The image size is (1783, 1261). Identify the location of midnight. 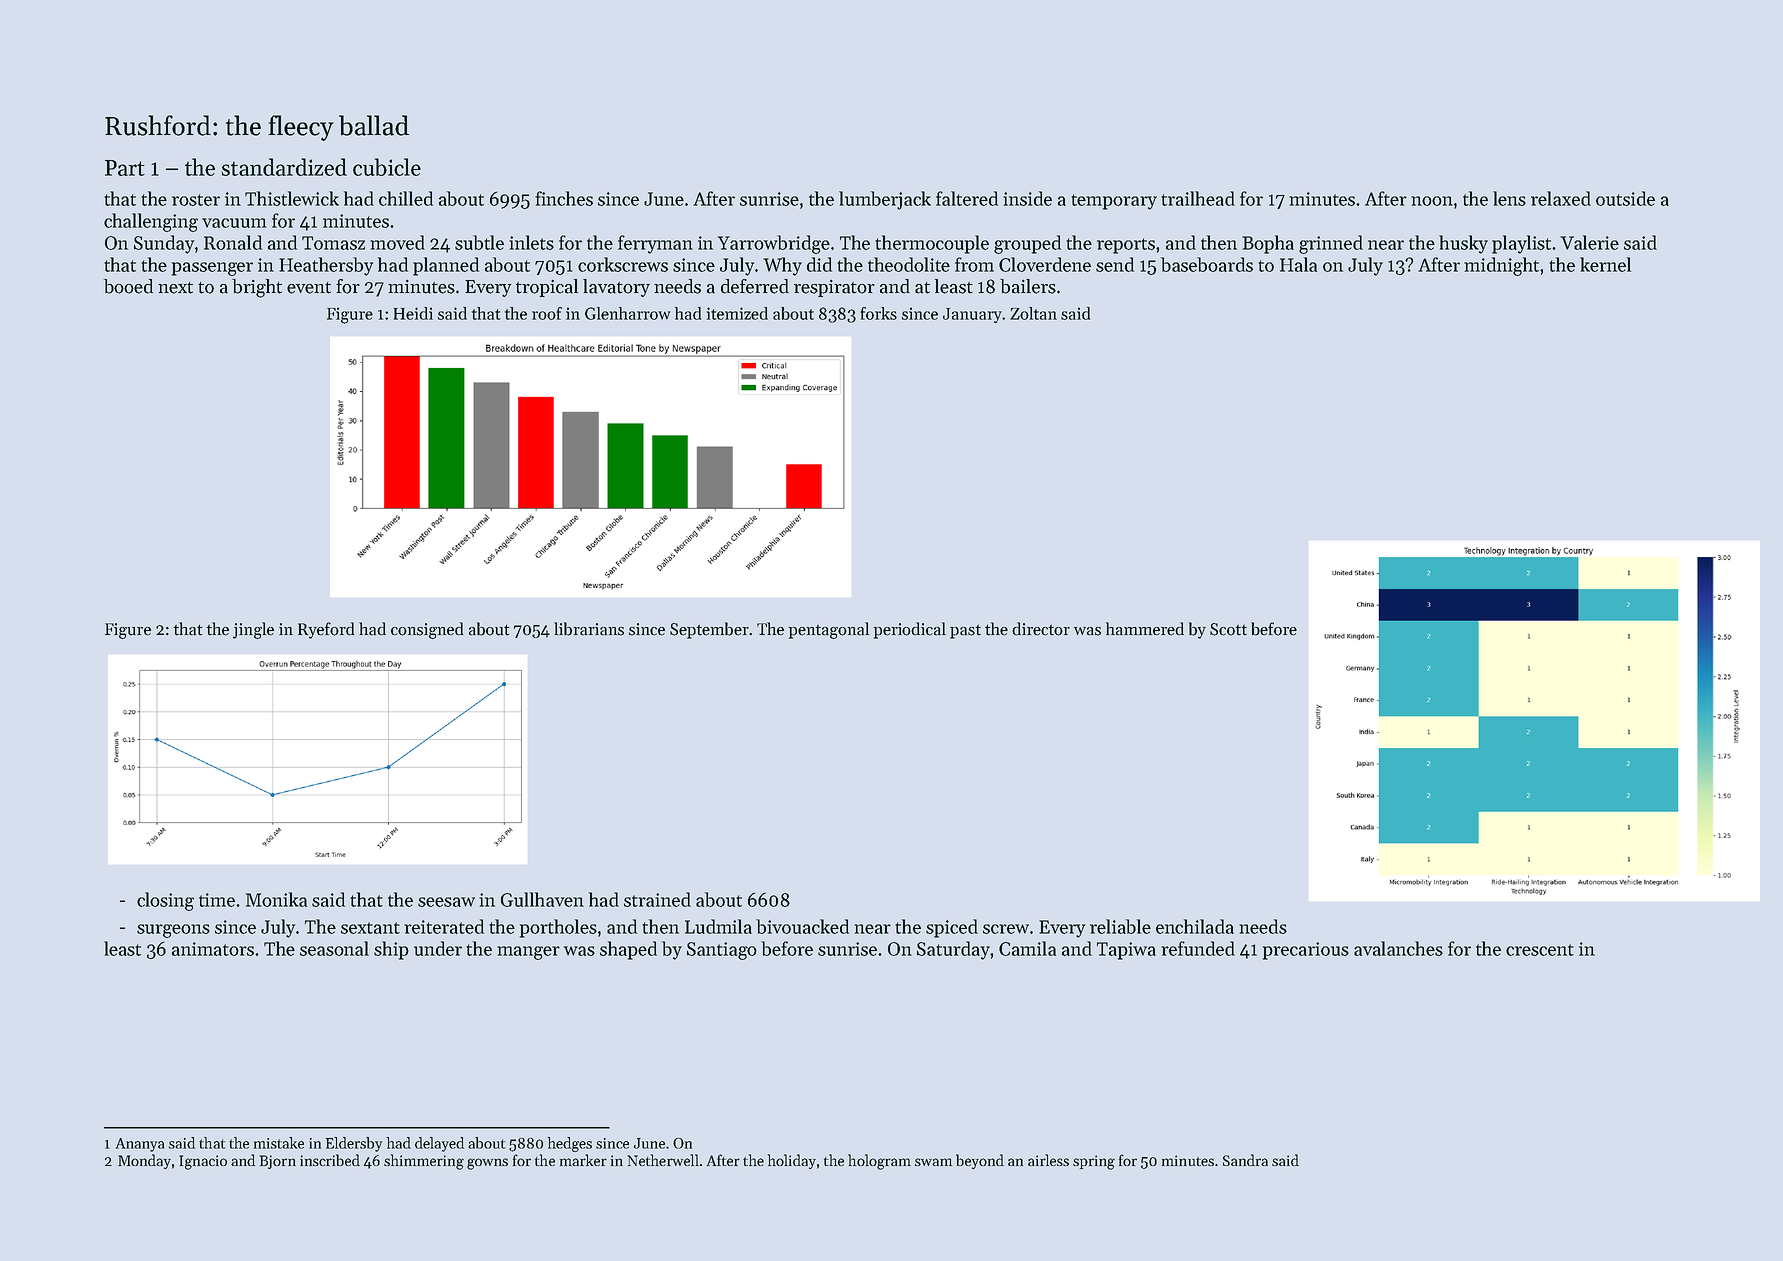
(1502, 266).
